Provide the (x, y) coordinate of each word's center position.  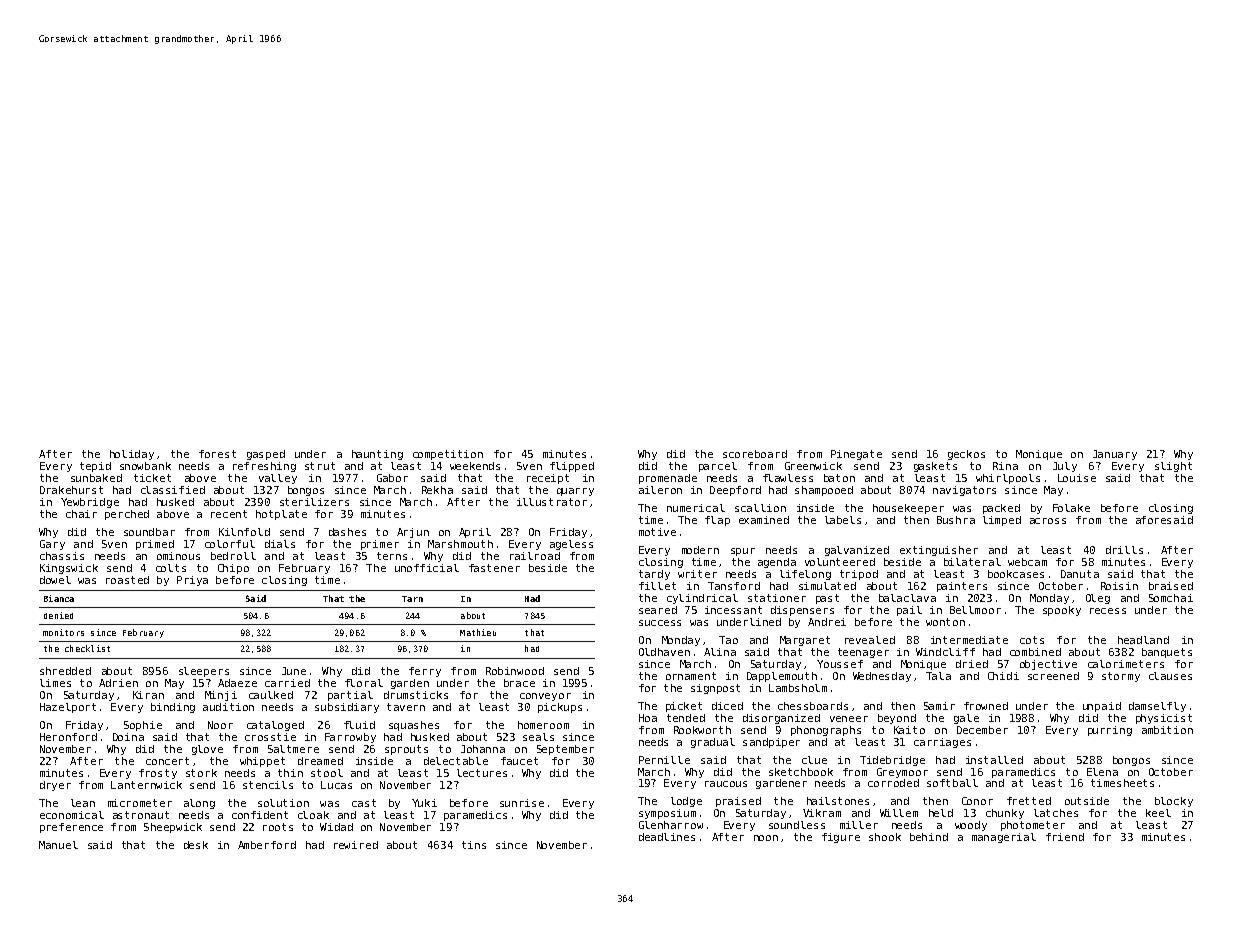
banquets (1167, 653)
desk (196, 845)
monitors (63, 632)
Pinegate (856, 455)
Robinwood (515, 671)
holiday (132, 455)
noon (766, 838)
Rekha (437, 490)
